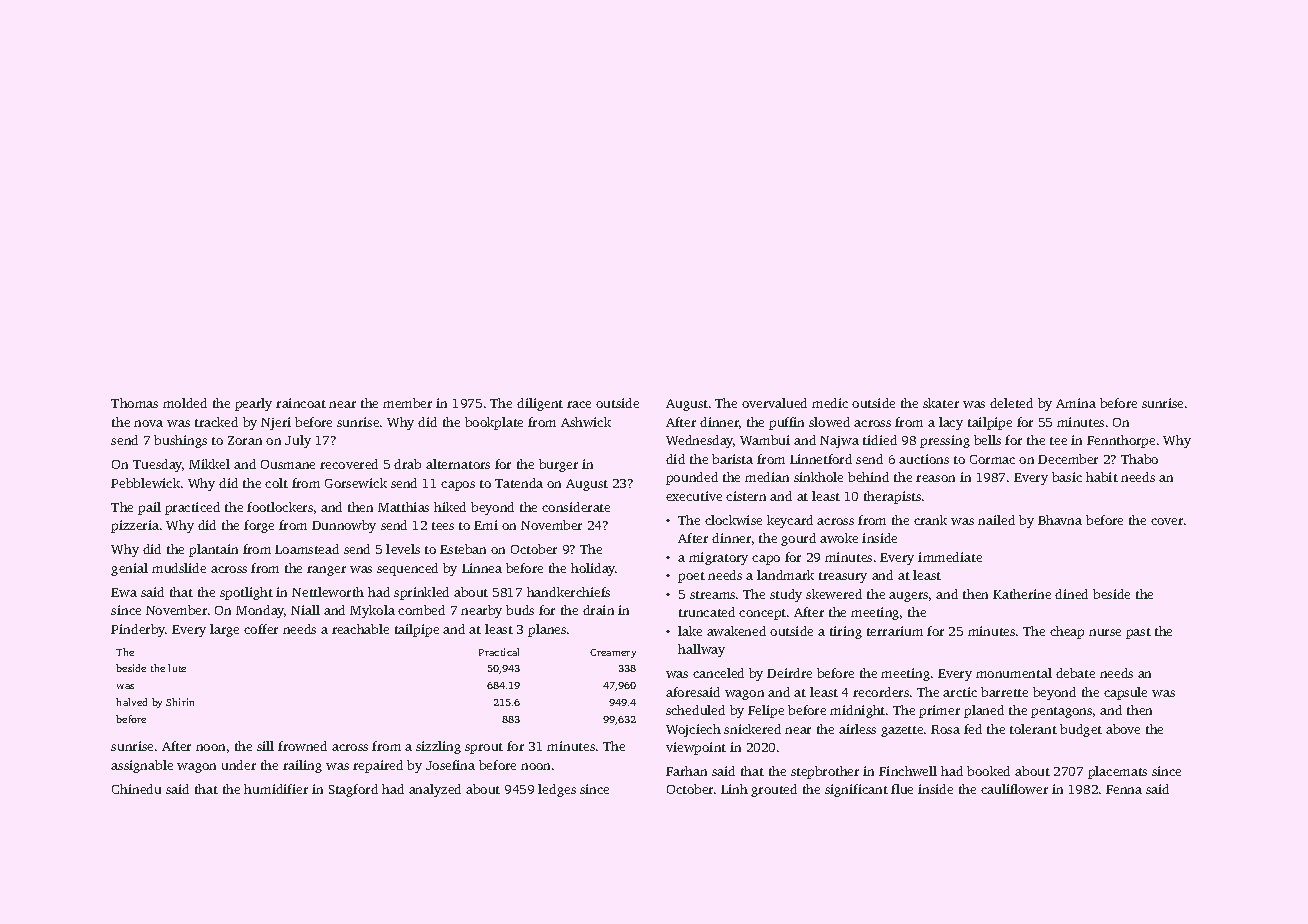 Image resolution: width=1308 pixels, height=924 pixels. I want to click on Gorsewick, so click(356, 483).
